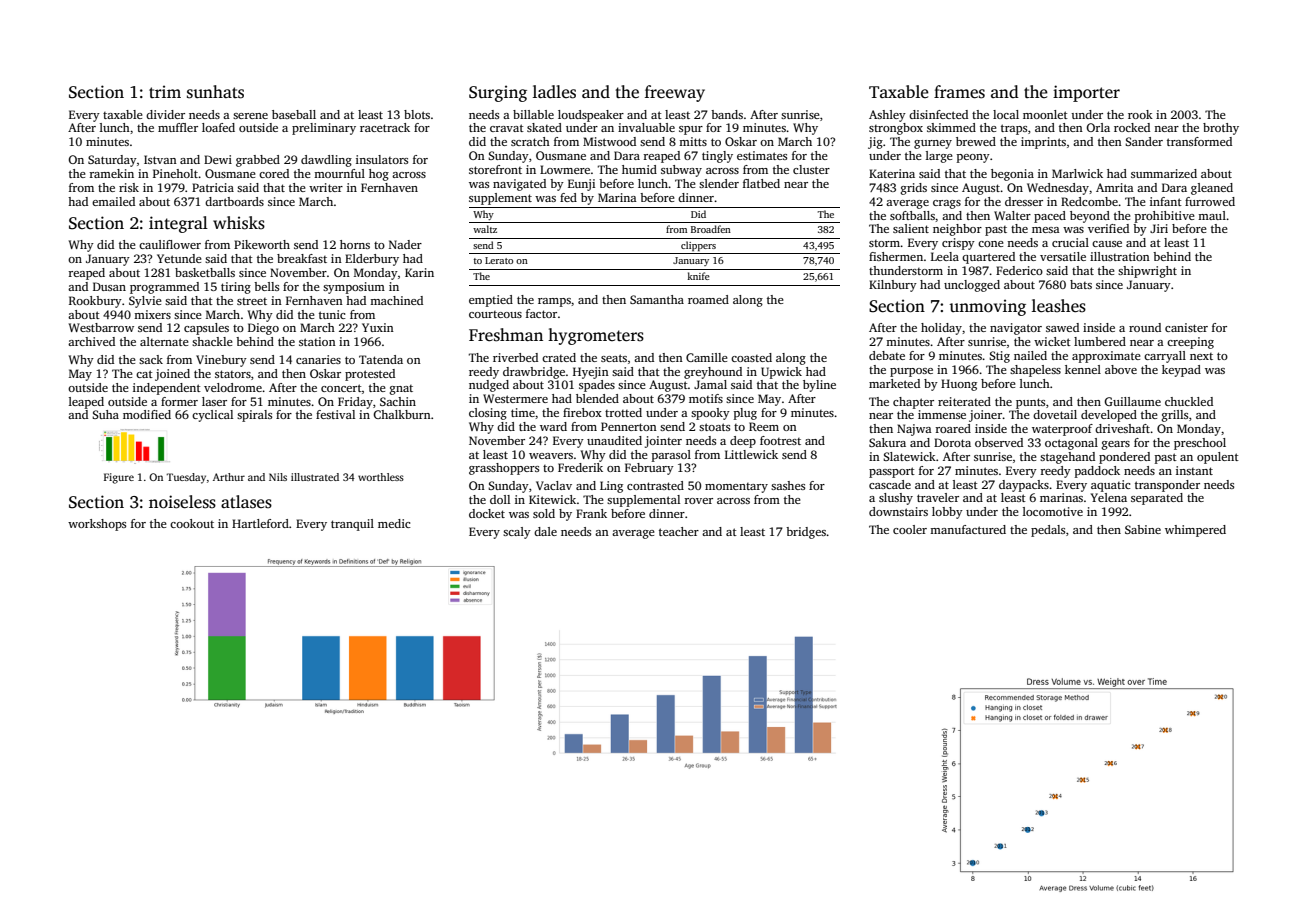 The height and width of the screenshot is (924, 1308). What do you see at coordinates (743, 442) in the screenshot?
I see `deep` at bounding box center [743, 442].
